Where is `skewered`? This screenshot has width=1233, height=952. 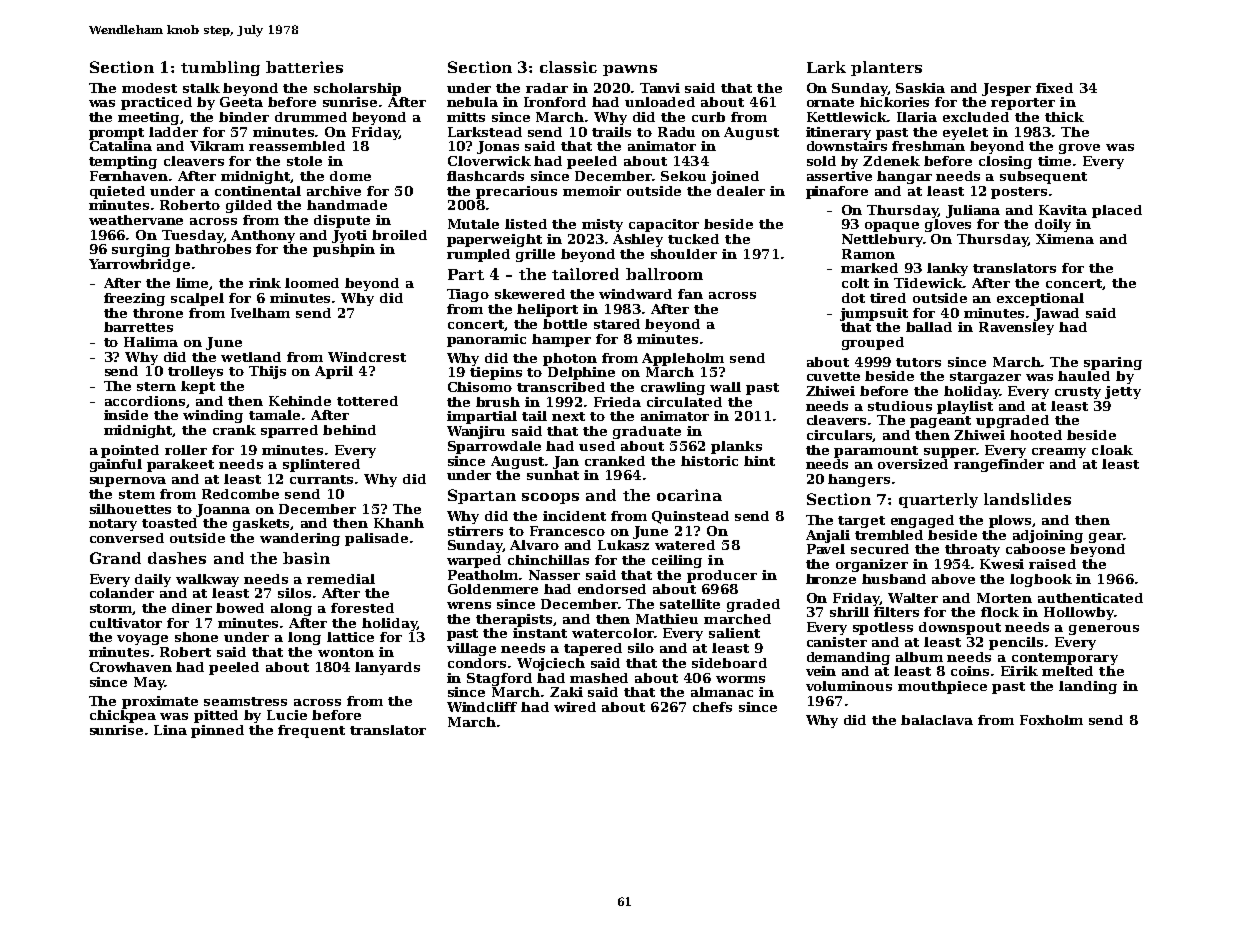 skewered is located at coordinates (530, 294).
